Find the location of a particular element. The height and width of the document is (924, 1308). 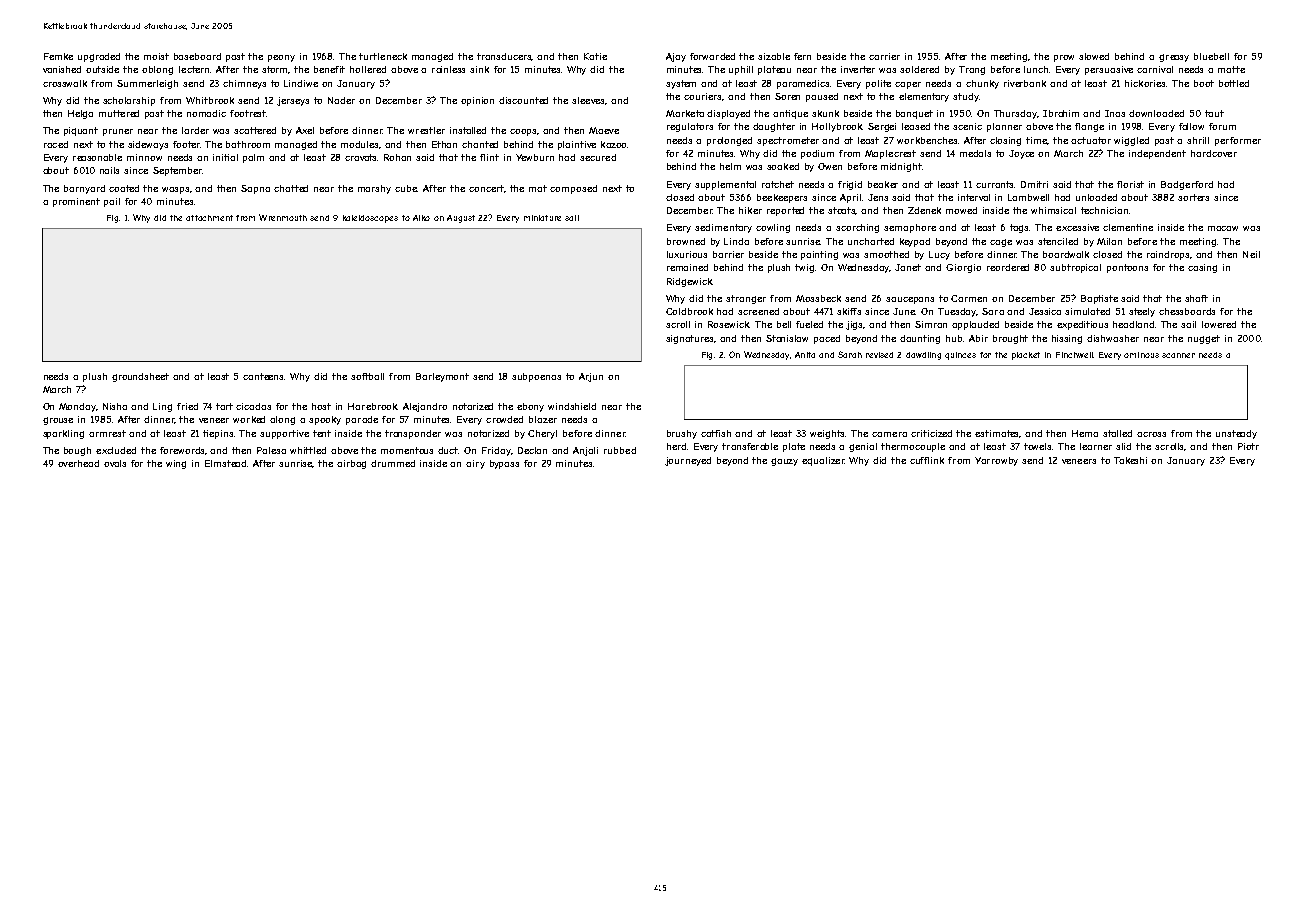

canteens is located at coordinates (264, 376).
